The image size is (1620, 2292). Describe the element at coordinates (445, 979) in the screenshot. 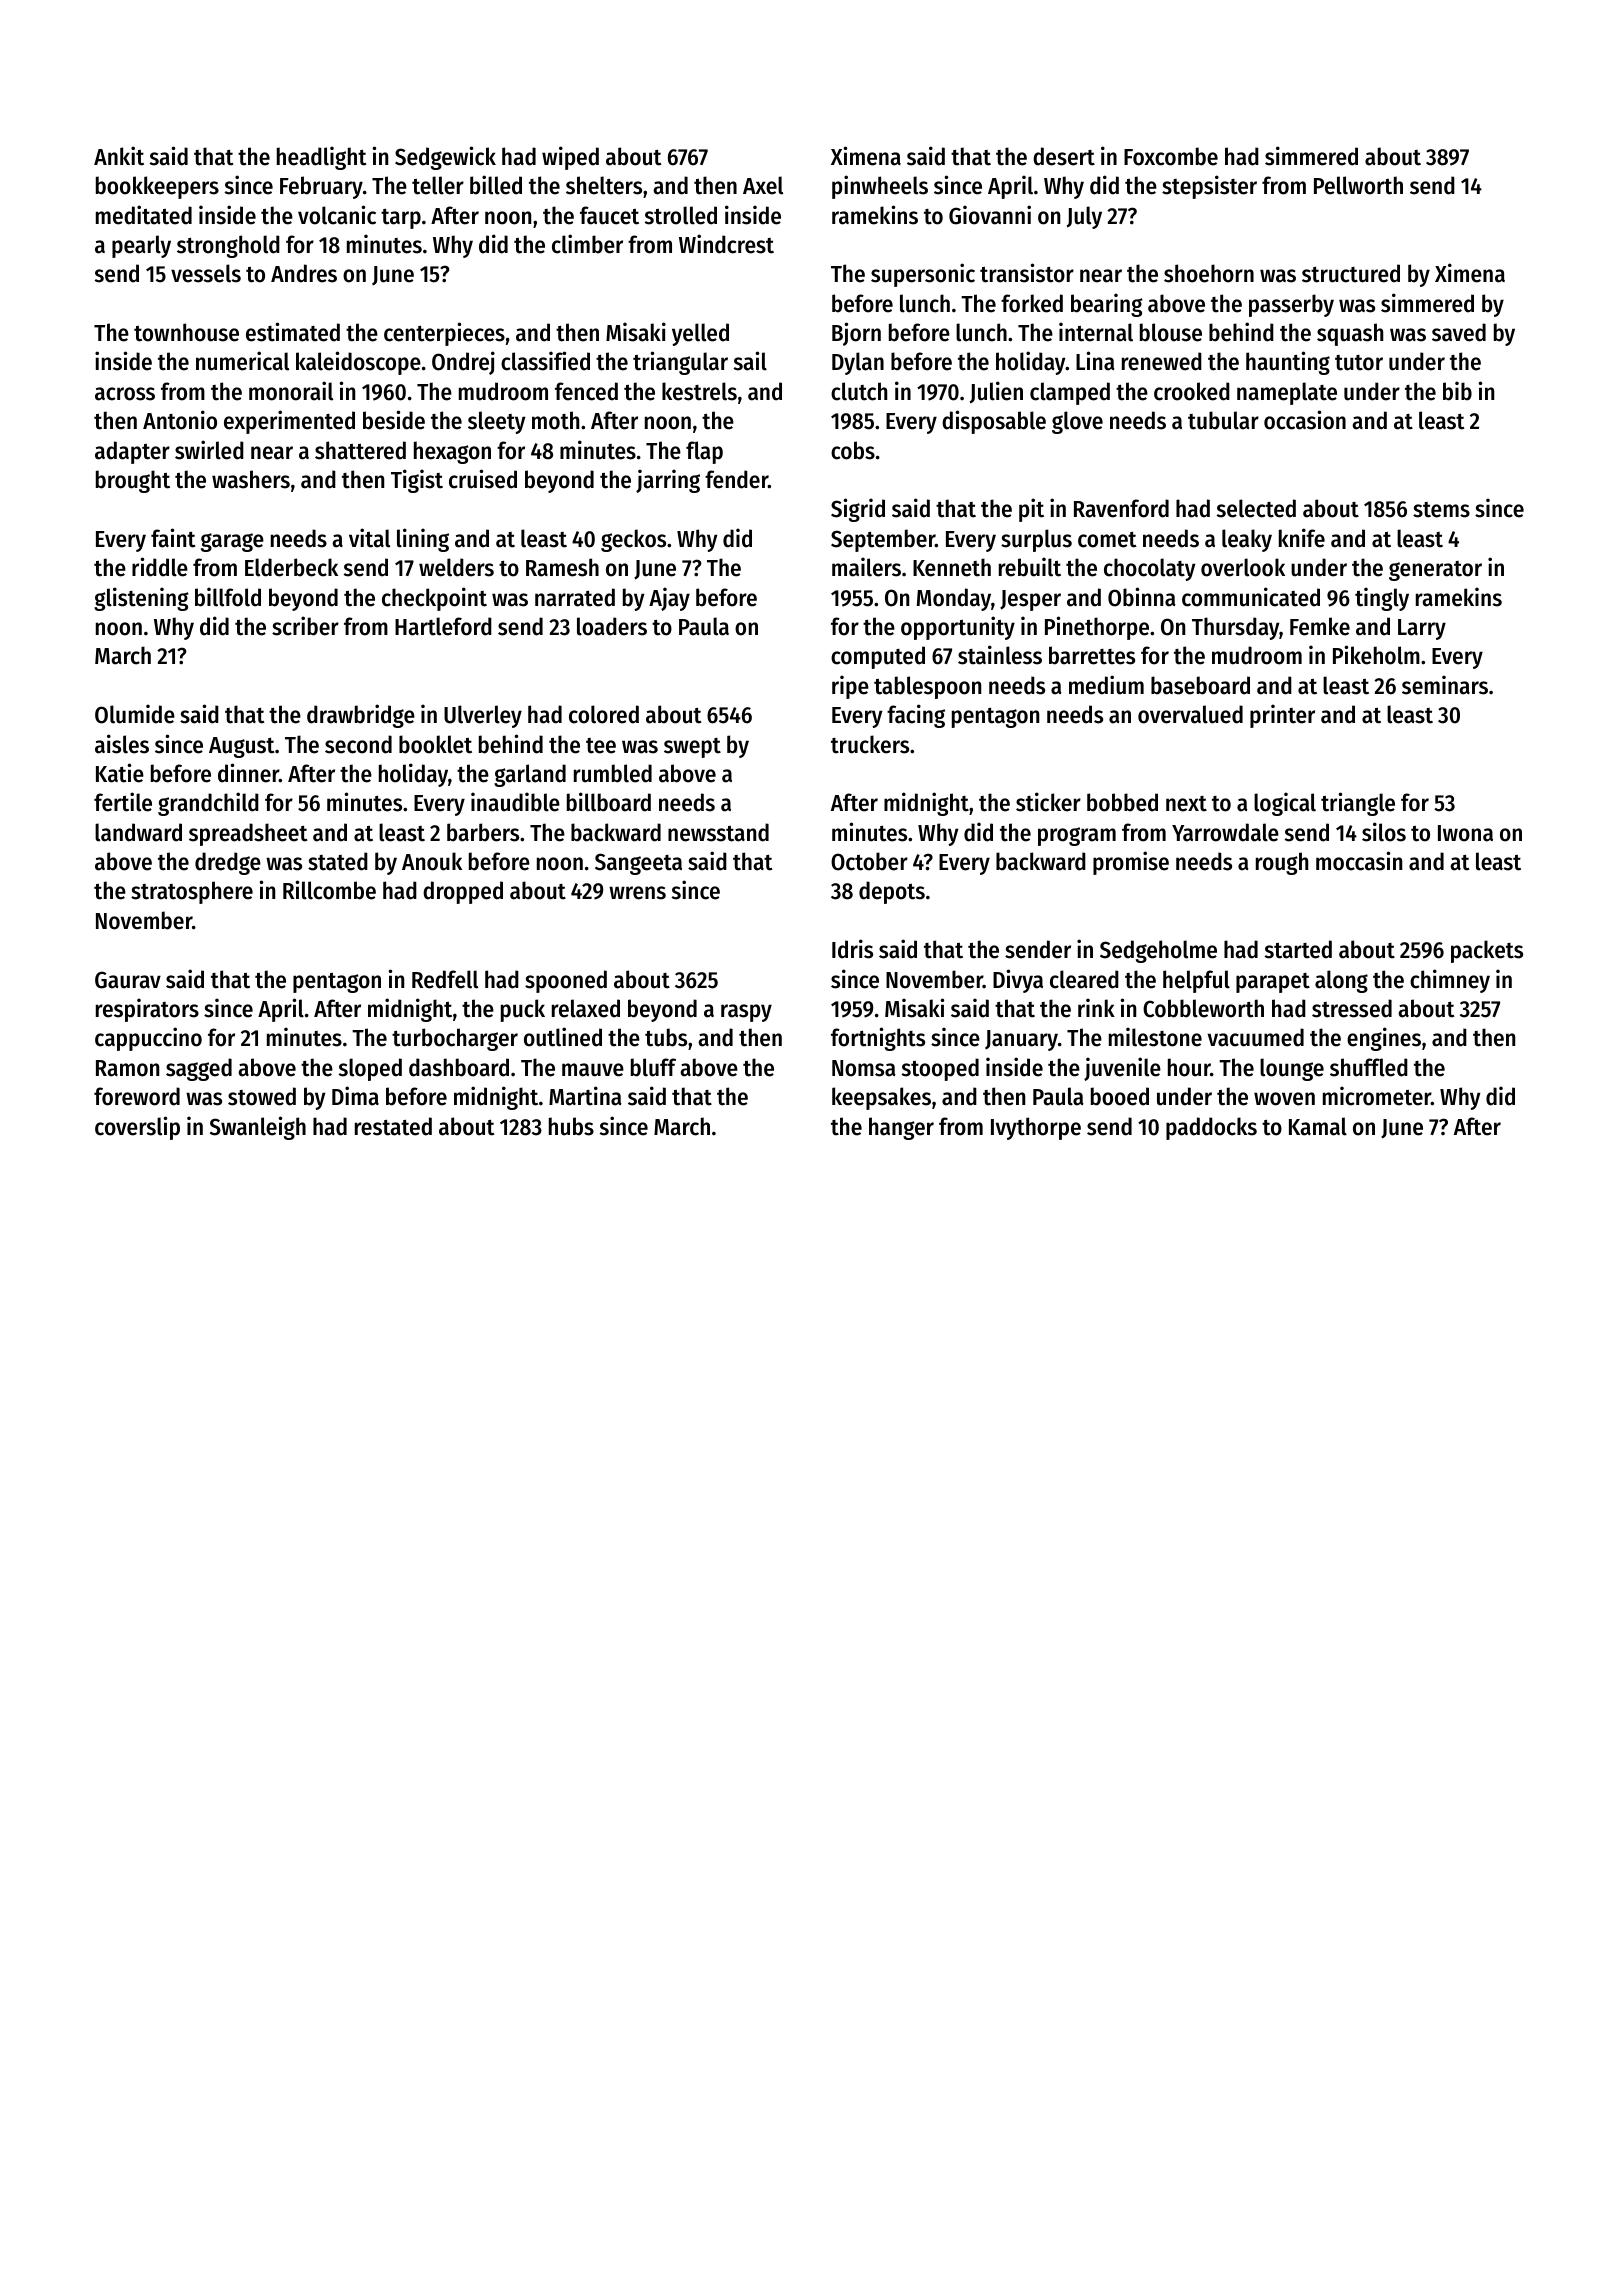

I see `Redfell` at that location.
